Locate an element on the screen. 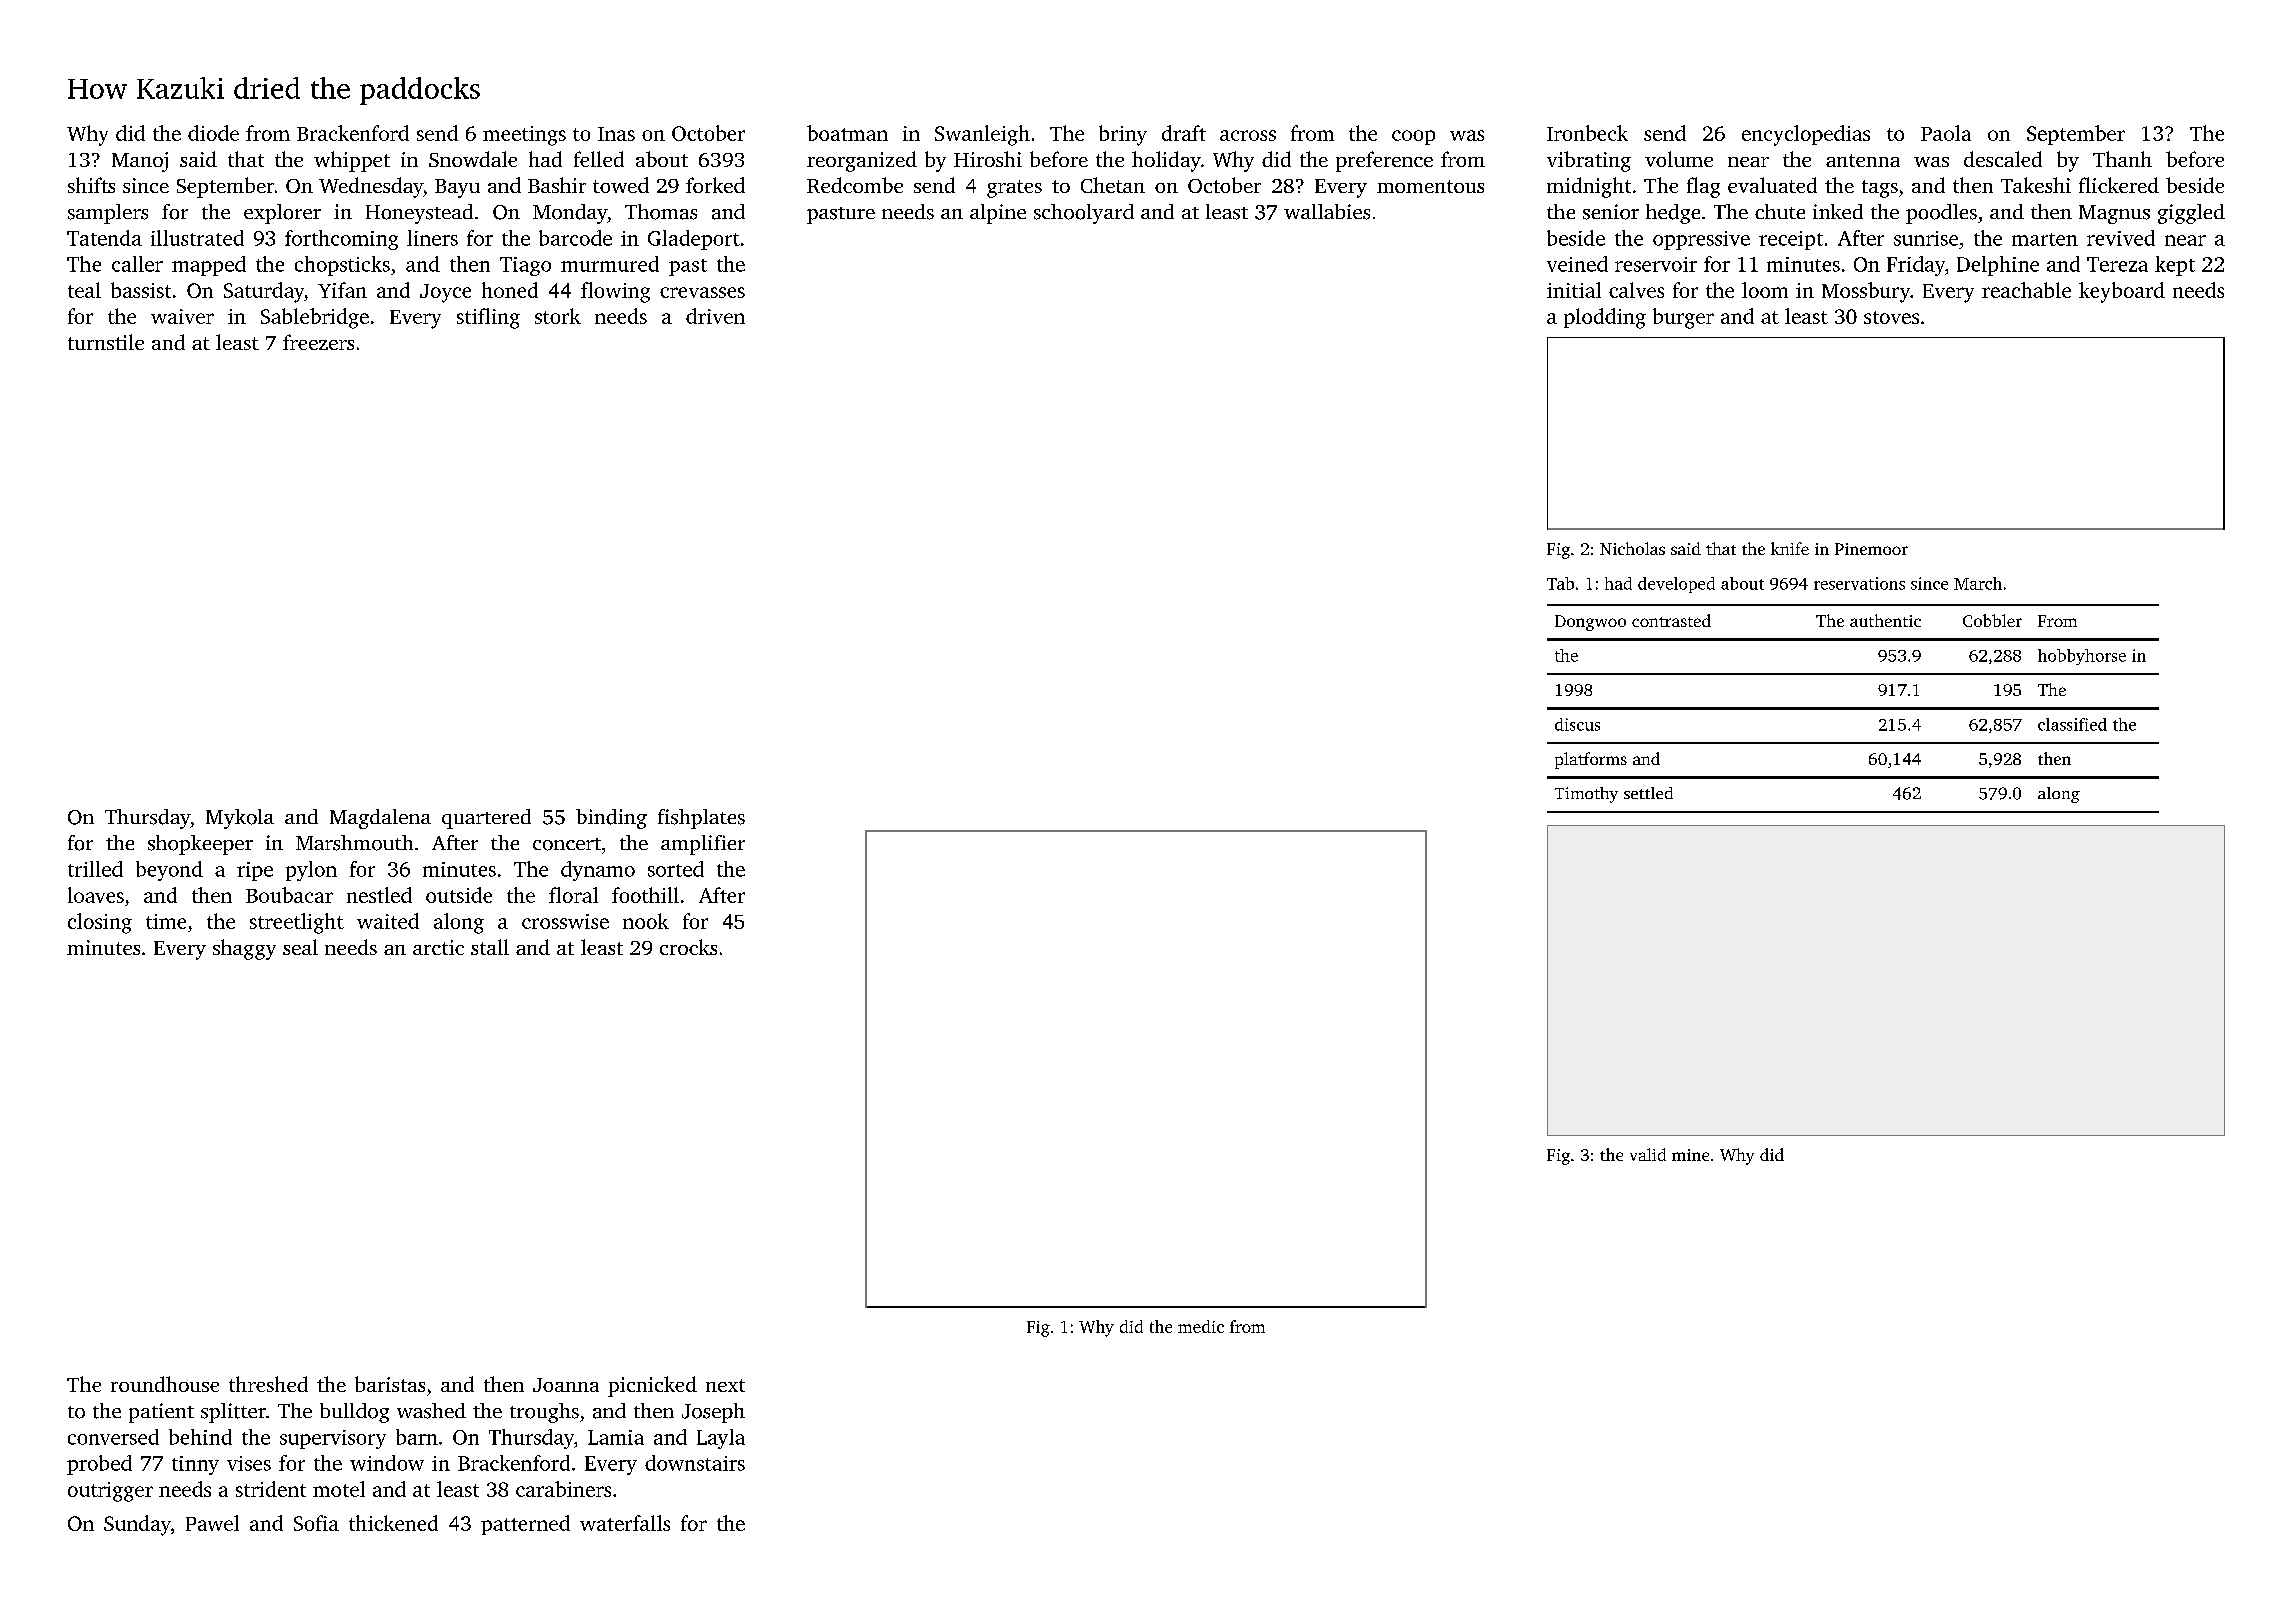  Tab is located at coordinates (1560, 583).
